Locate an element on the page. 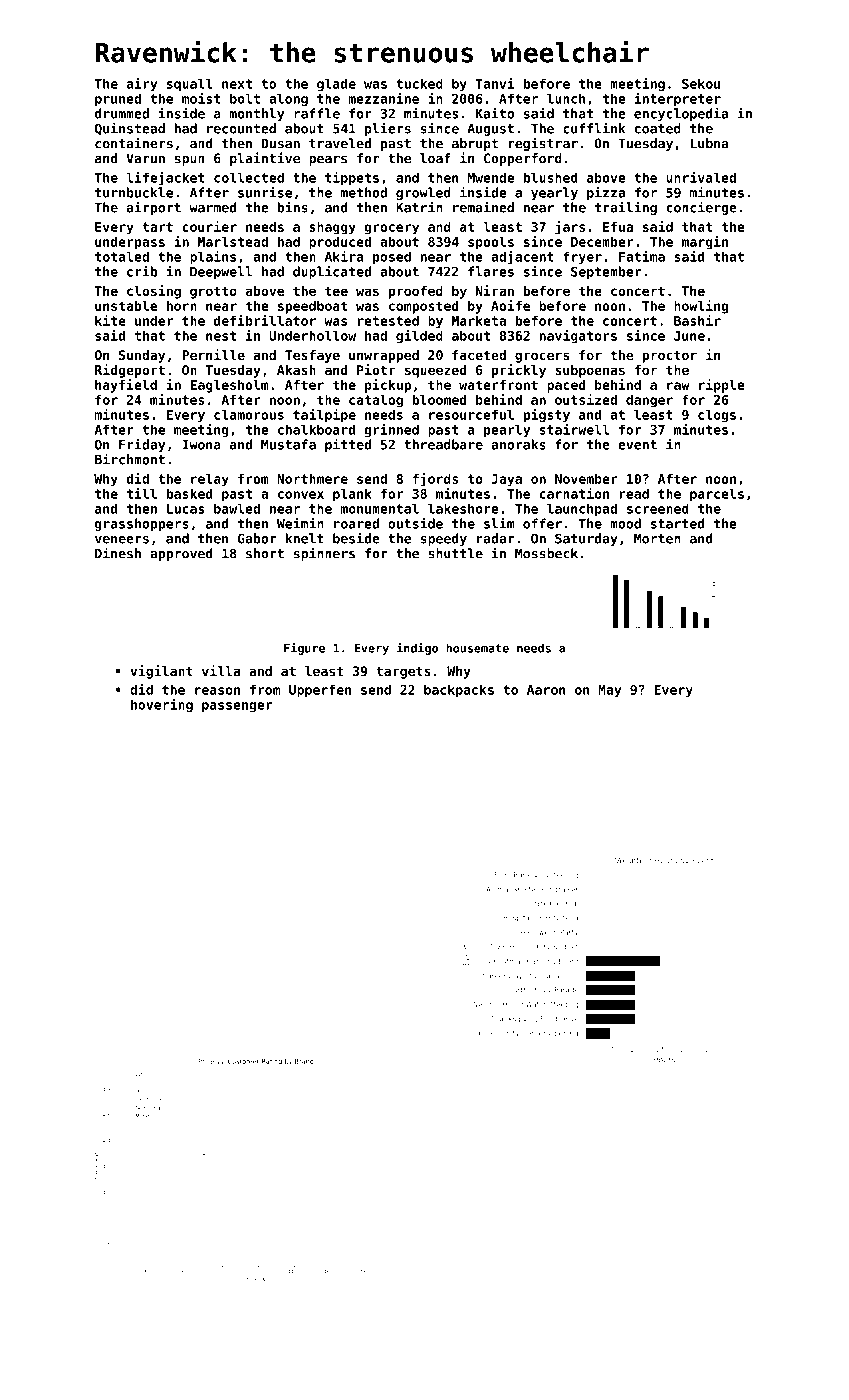 This page has width=849, height=1400. Aaron is located at coordinates (546, 690).
